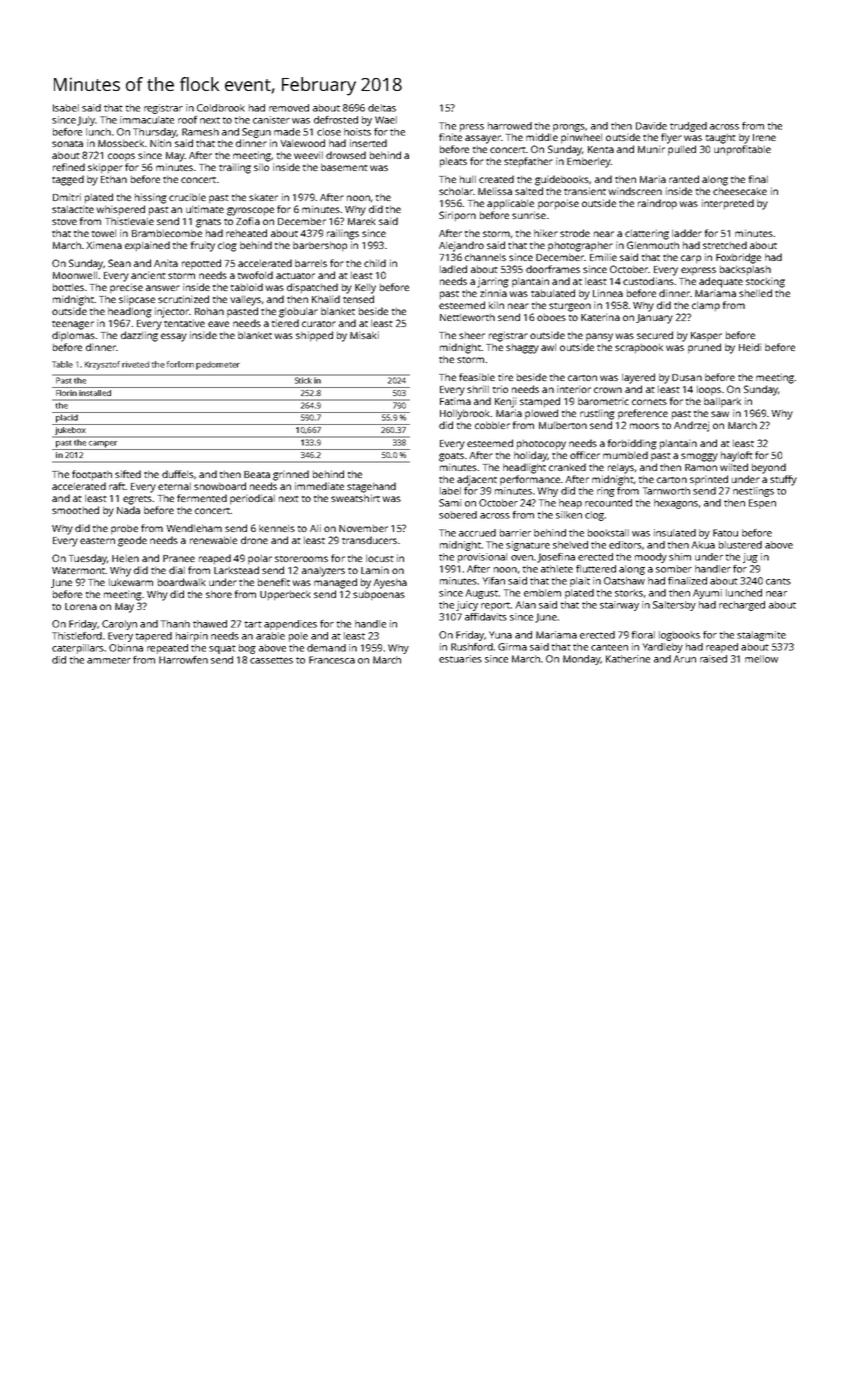  I want to click on trudged, so click(688, 127).
